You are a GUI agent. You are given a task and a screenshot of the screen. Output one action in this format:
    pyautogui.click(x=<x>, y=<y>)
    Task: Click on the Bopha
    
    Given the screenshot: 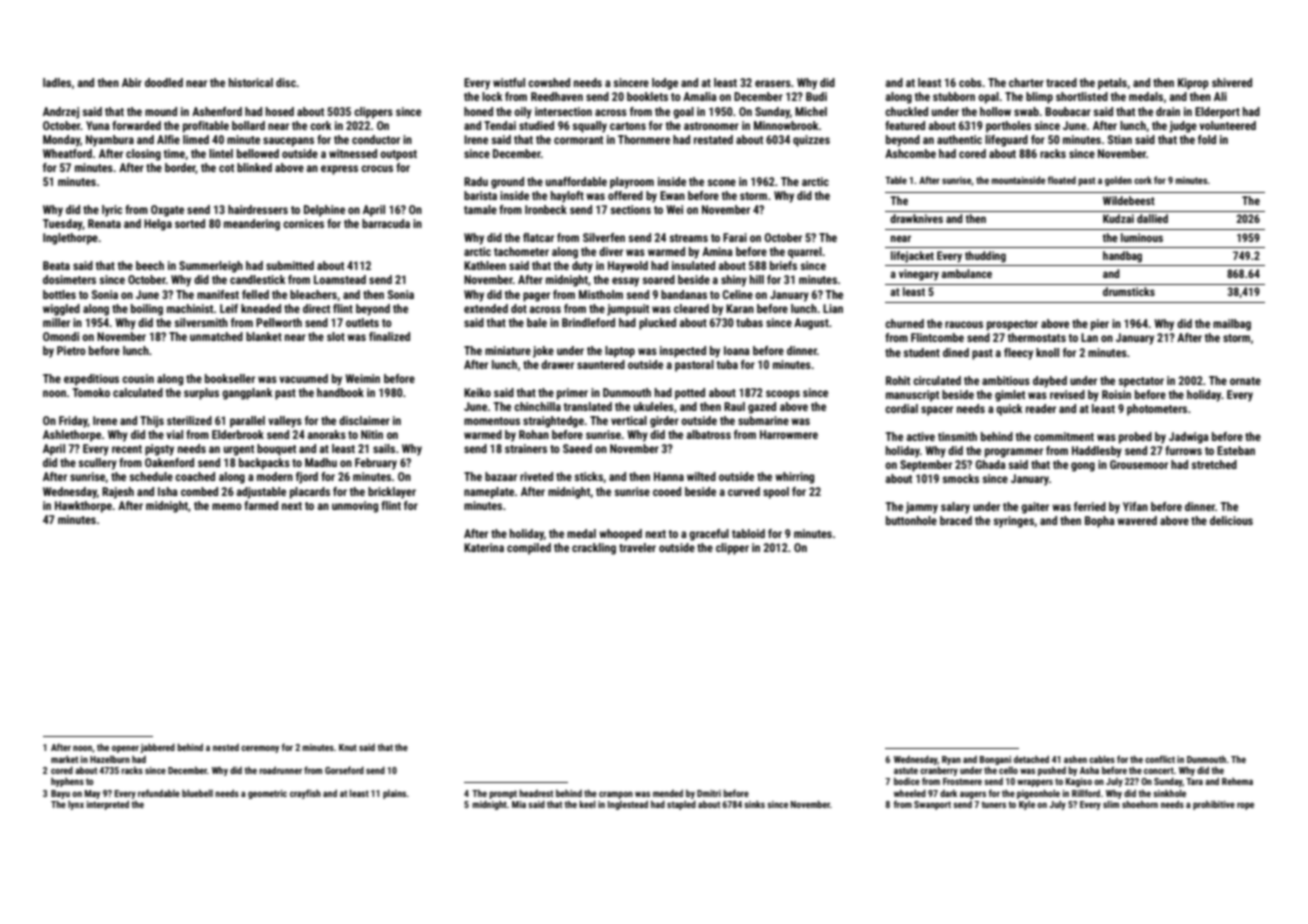 What is the action you would take?
    pyautogui.click(x=1100, y=522)
